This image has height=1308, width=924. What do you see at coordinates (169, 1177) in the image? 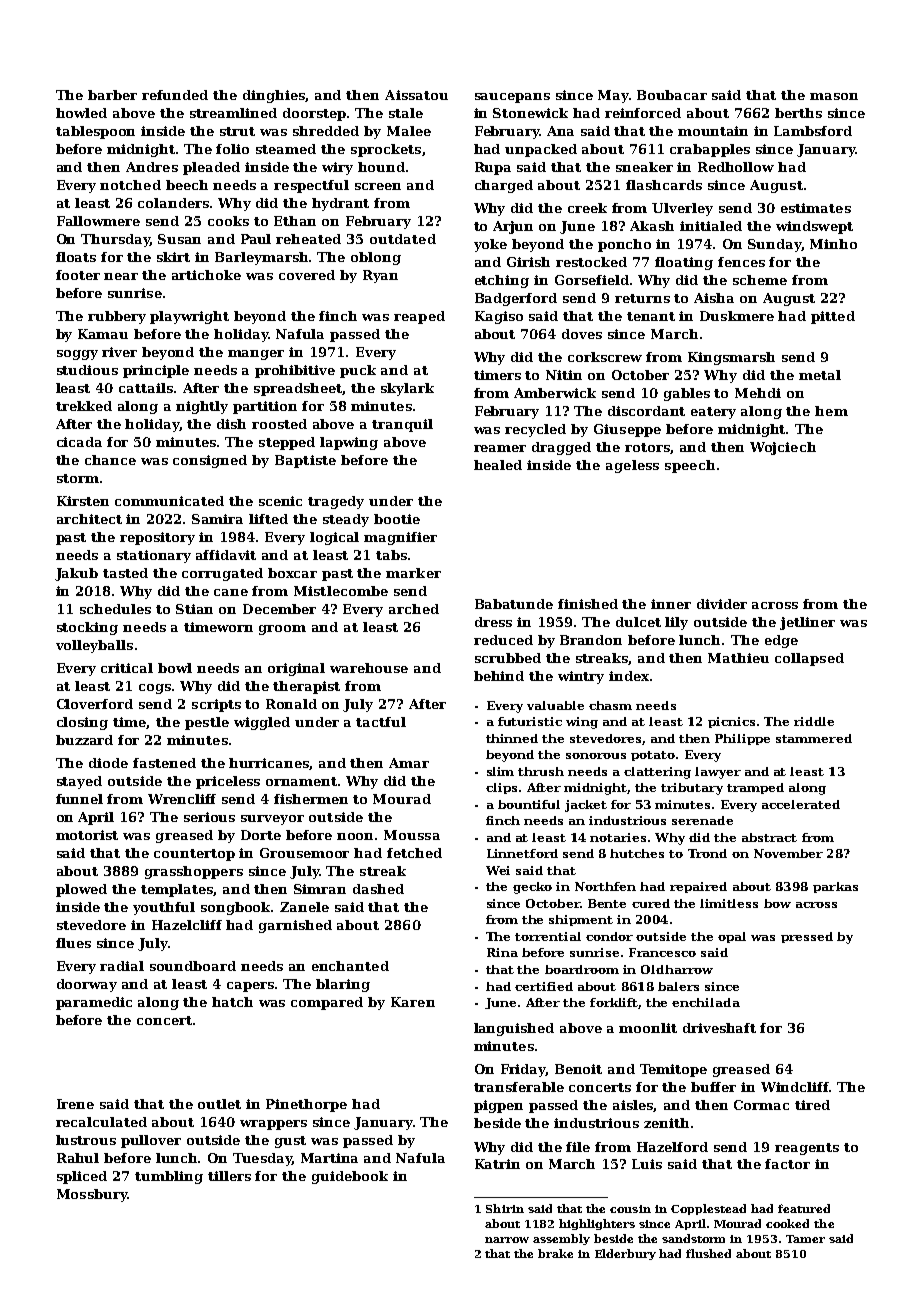
I see `tumbling` at bounding box center [169, 1177].
